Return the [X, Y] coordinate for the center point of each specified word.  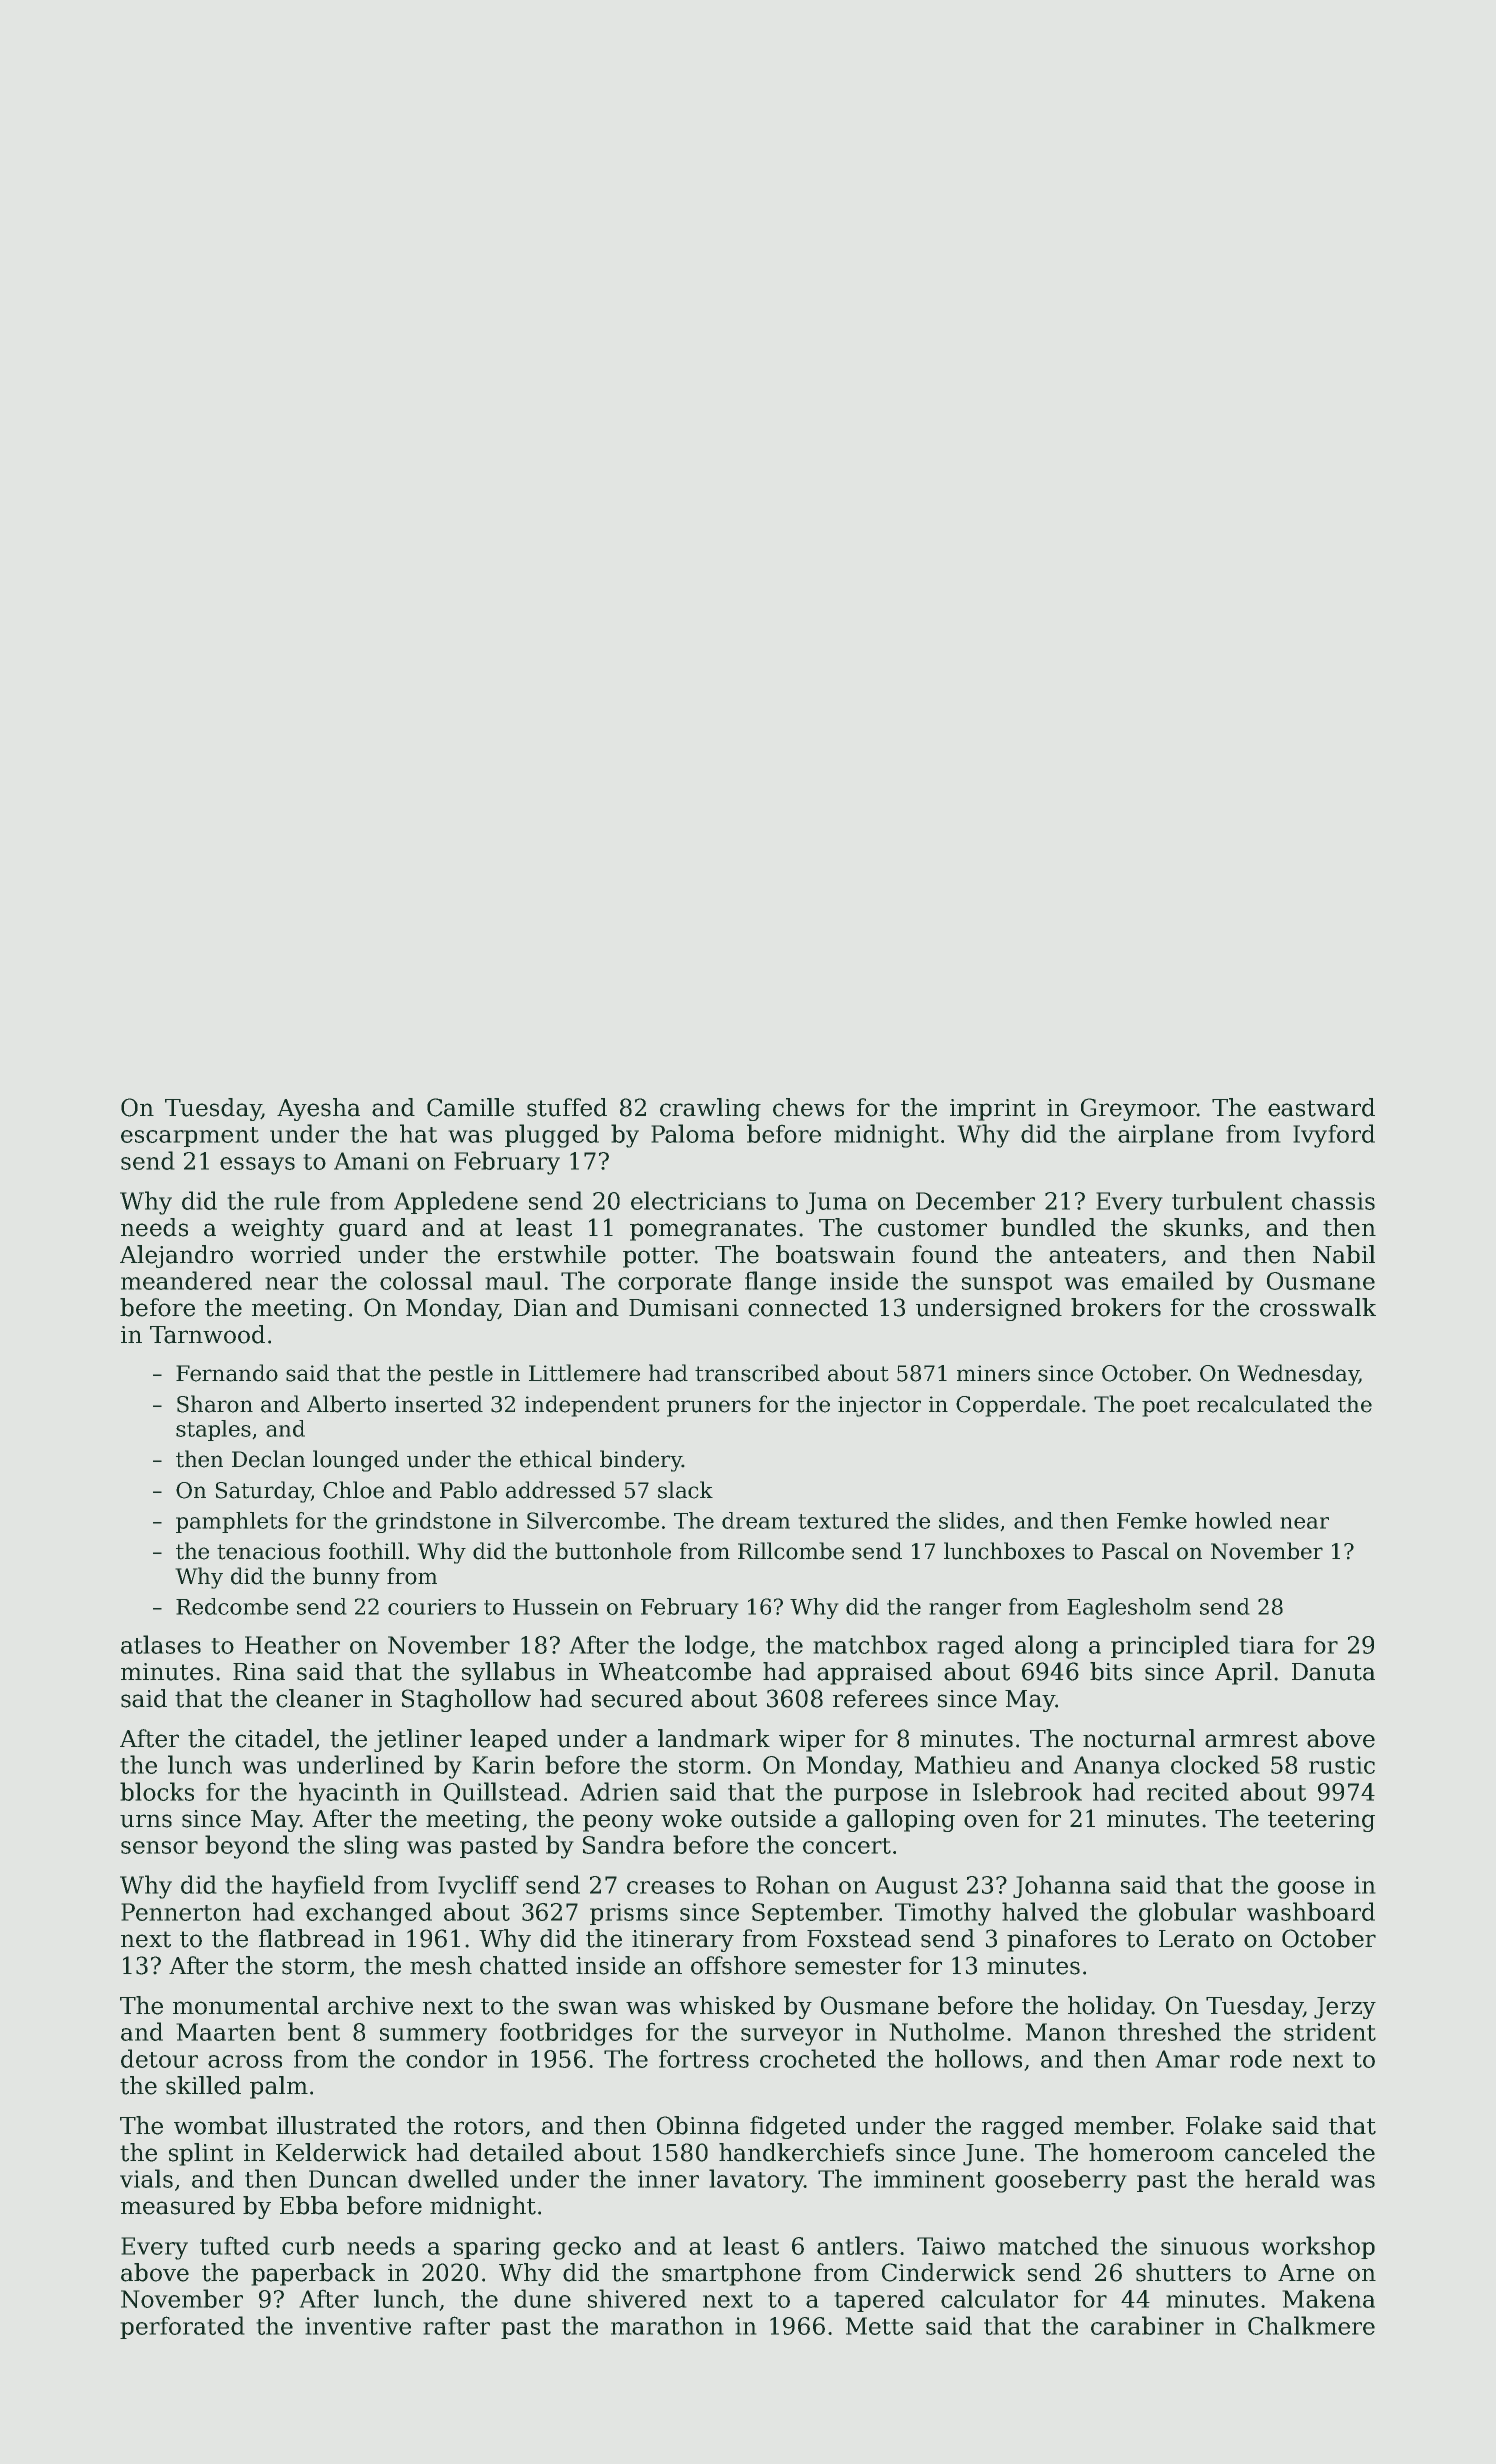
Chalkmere [1311, 2325]
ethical [556, 1459]
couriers [432, 1607]
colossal [426, 1280]
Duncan [353, 2179]
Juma [836, 1203]
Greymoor [1139, 1109]
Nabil [1344, 1254]
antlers [857, 2245]
